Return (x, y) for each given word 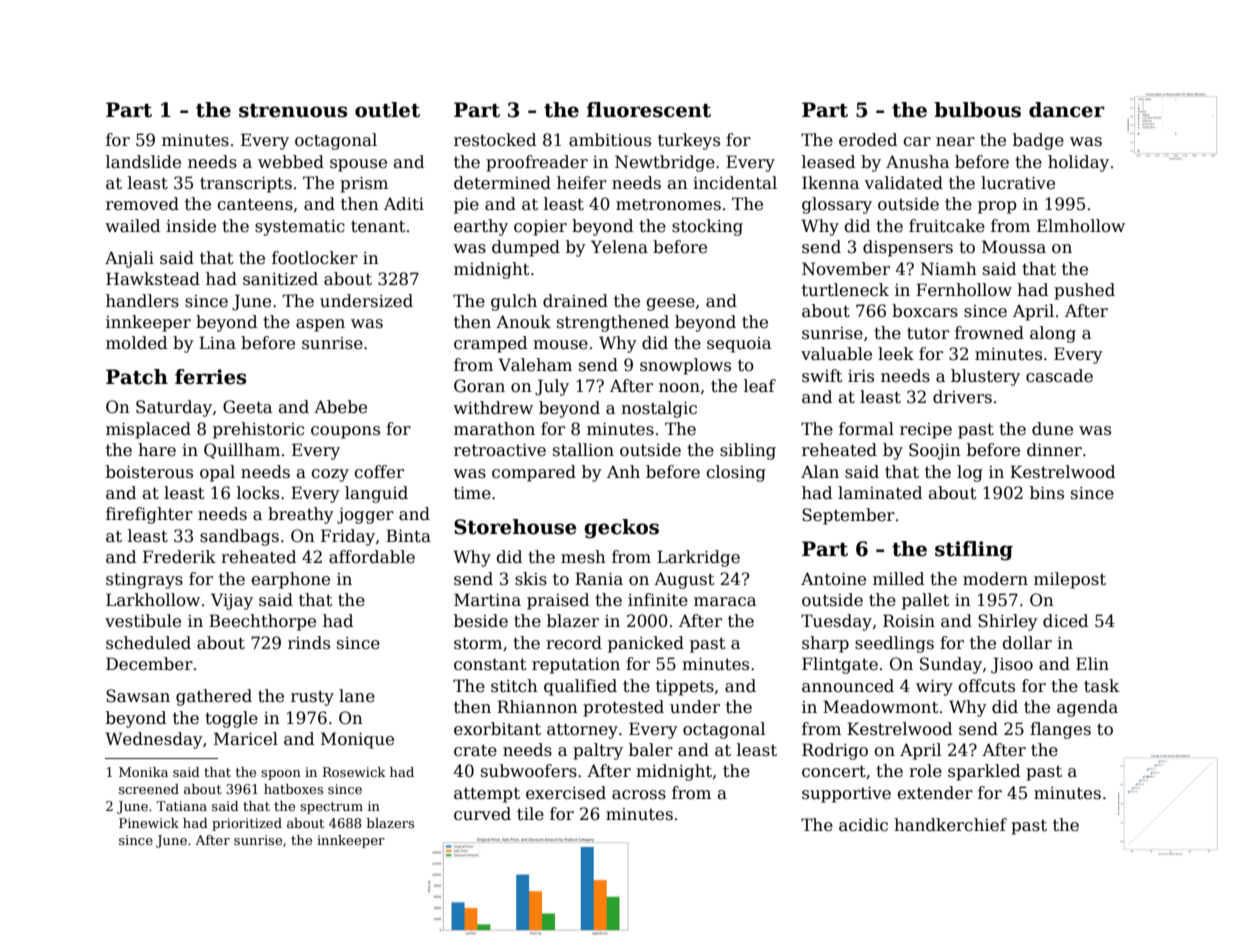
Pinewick (149, 823)
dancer (1067, 110)
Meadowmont (881, 707)
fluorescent (649, 110)
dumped (526, 248)
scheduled (148, 643)
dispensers (908, 248)
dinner (1054, 450)
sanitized (280, 279)
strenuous (293, 111)
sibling (748, 451)
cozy (330, 475)
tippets (685, 688)
